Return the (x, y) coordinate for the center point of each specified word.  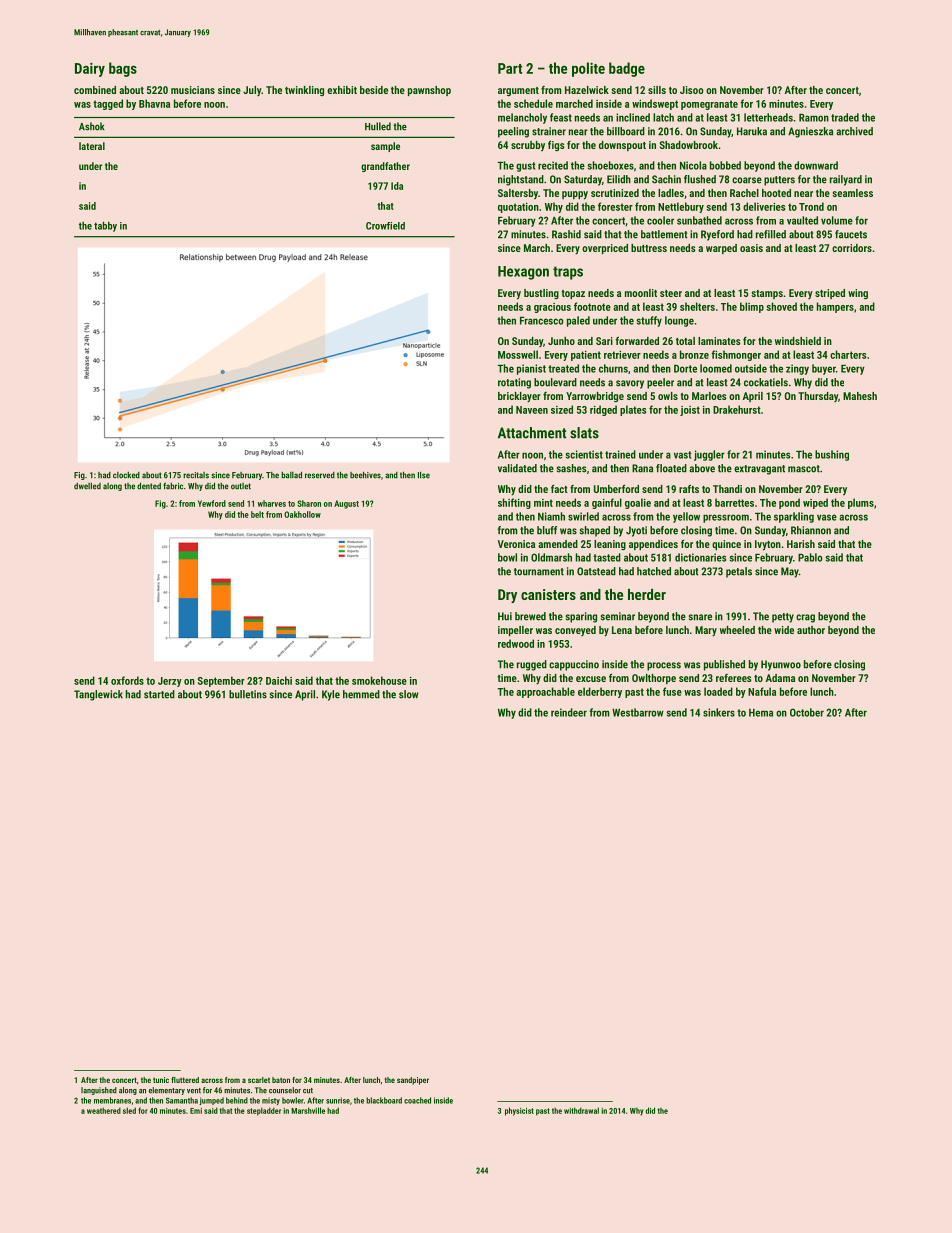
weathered (104, 1110)
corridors (852, 248)
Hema (761, 712)
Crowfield (385, 226)
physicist (519, 1111)
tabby (105, 226)
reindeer (569, 712)
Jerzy (170, 682)
